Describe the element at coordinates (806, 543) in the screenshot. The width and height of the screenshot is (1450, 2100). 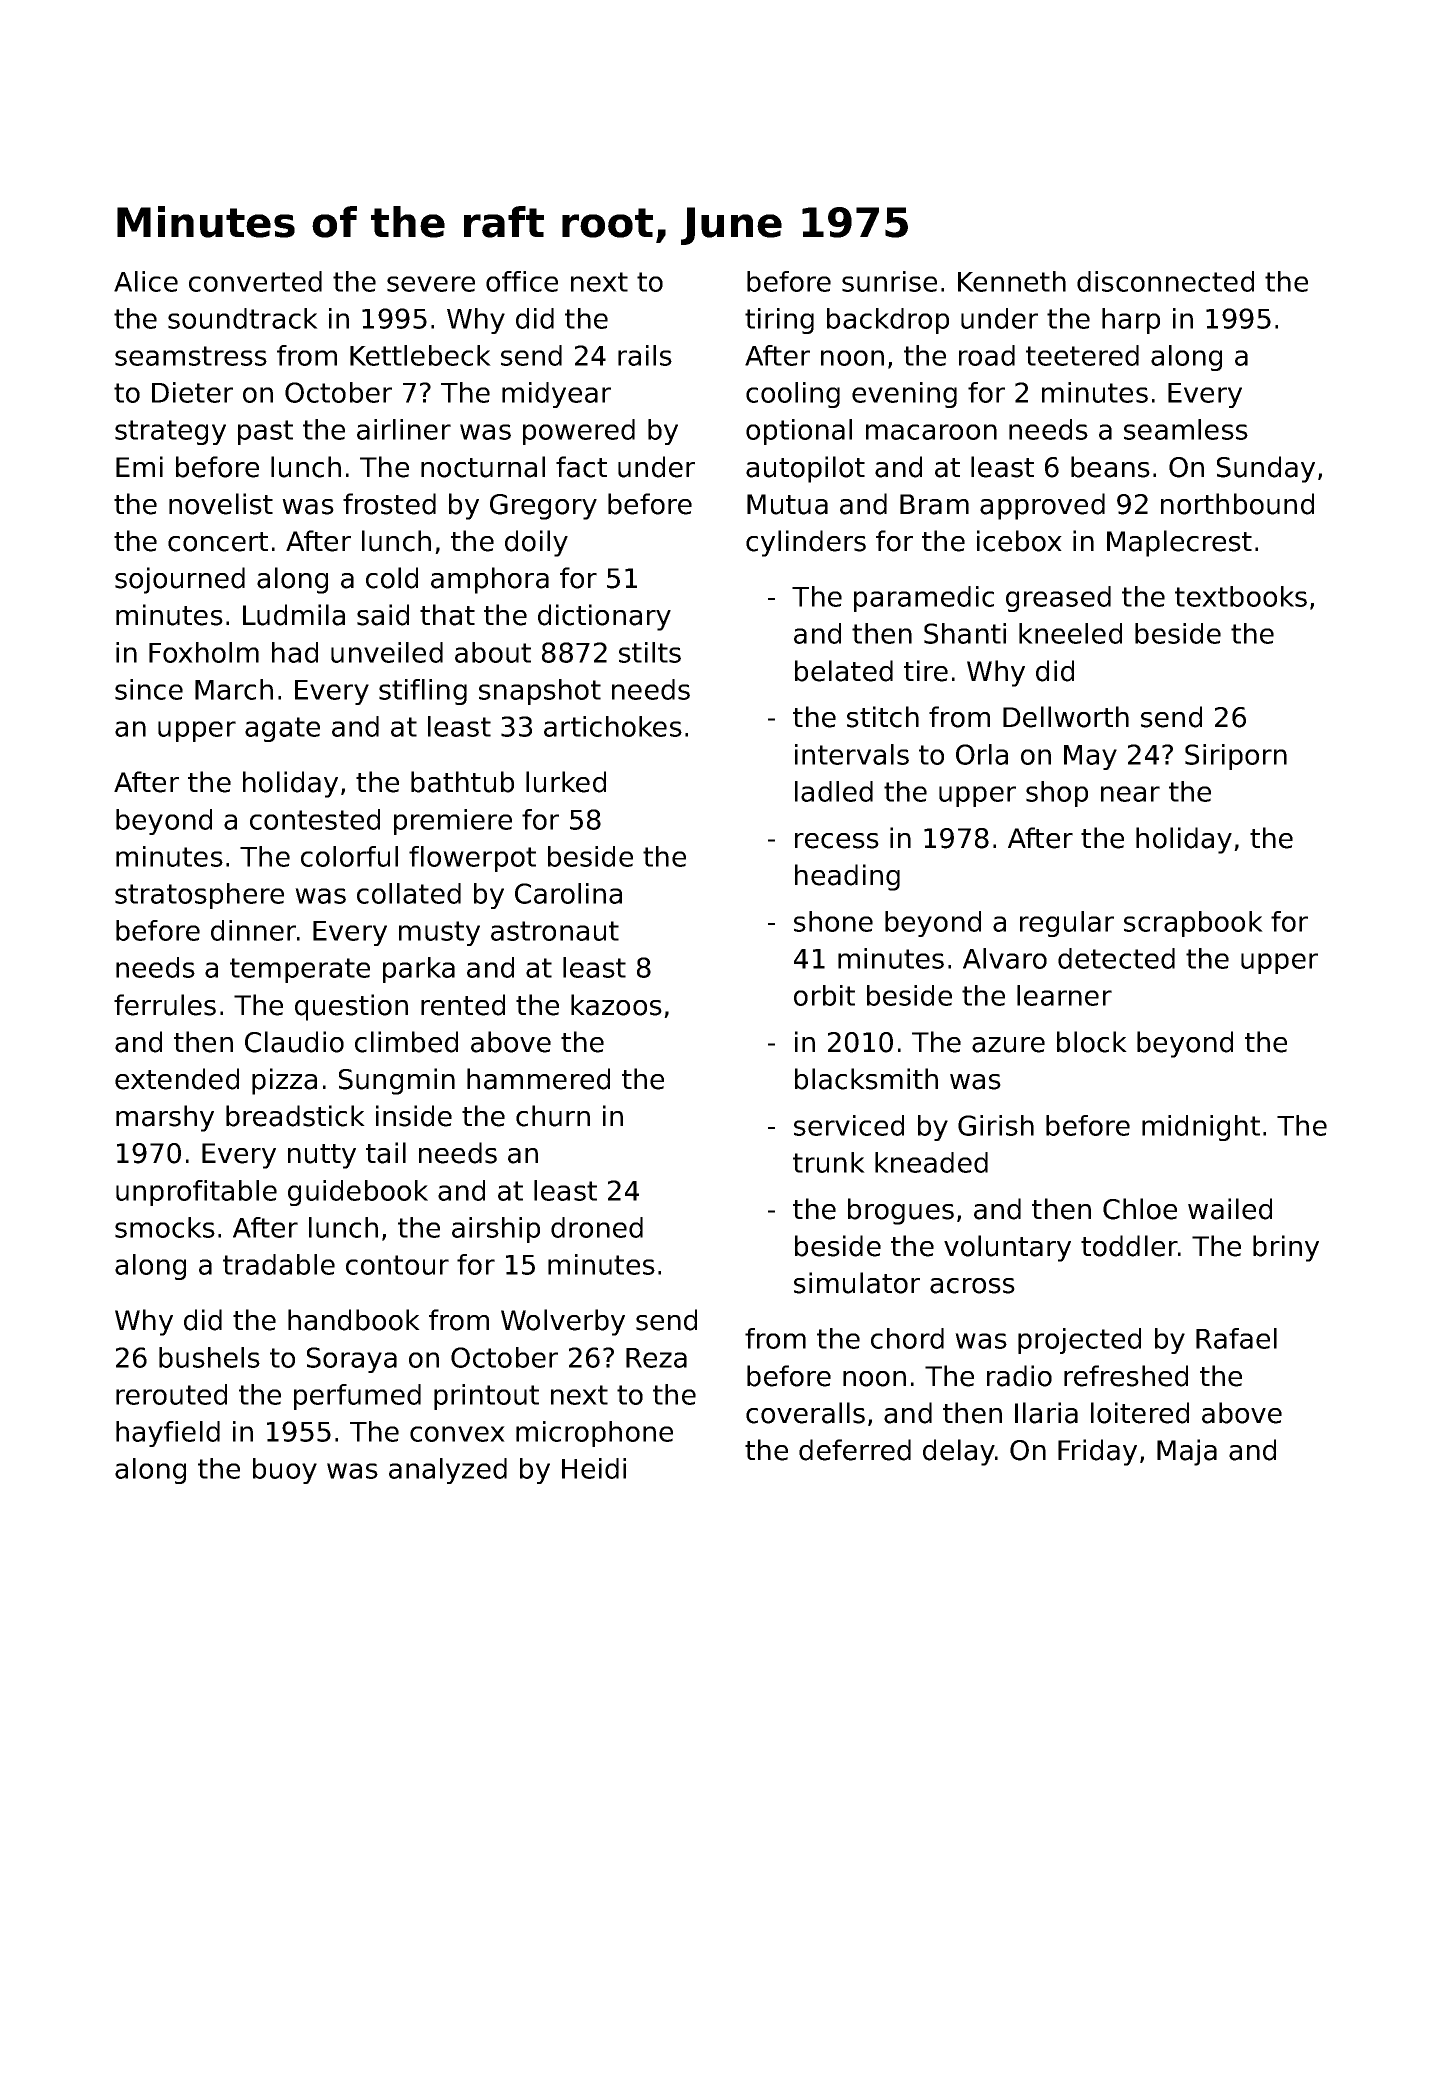
I see `cylinders` at that location.
